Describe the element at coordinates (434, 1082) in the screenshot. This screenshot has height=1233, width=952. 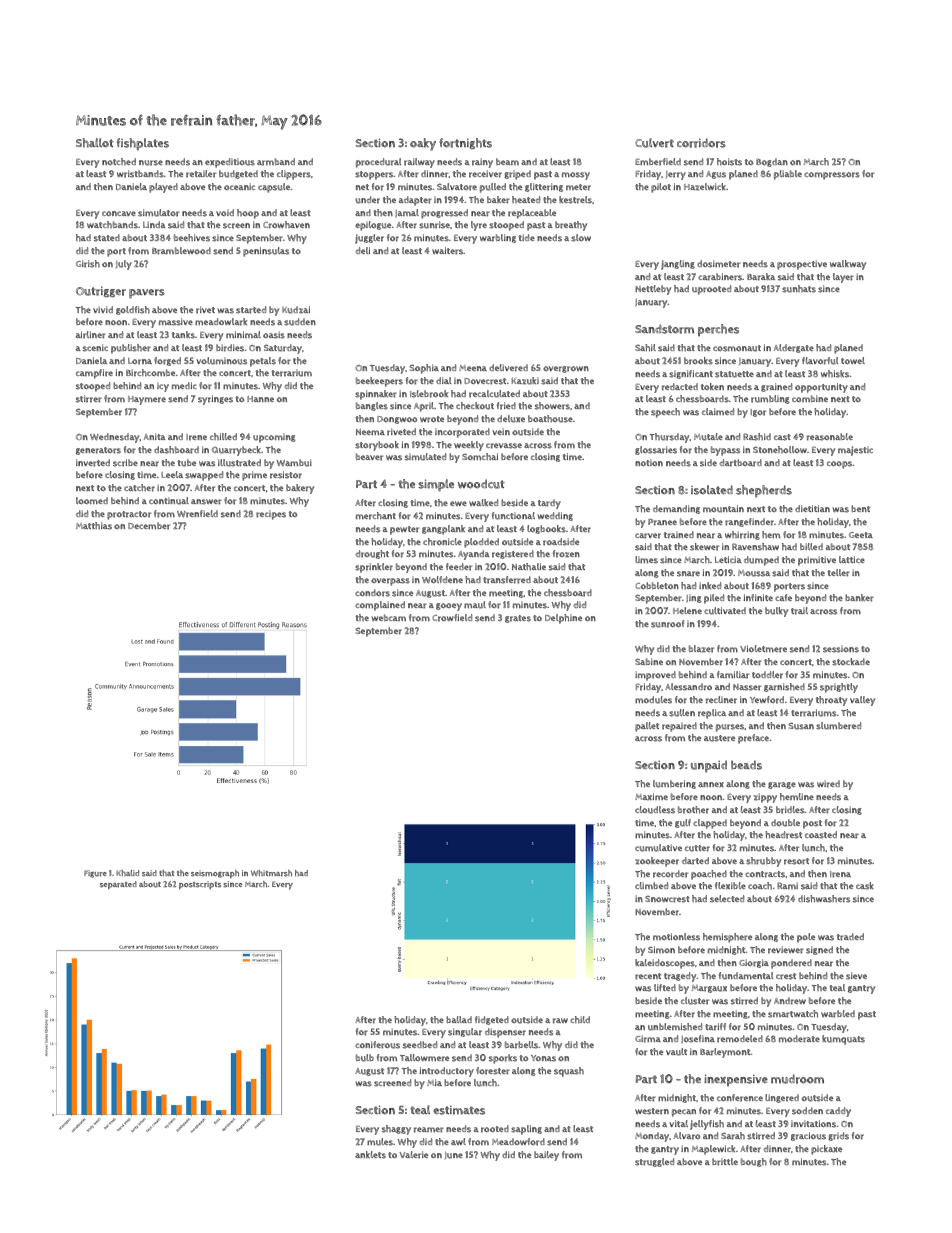
I see `Mia` at that location.
